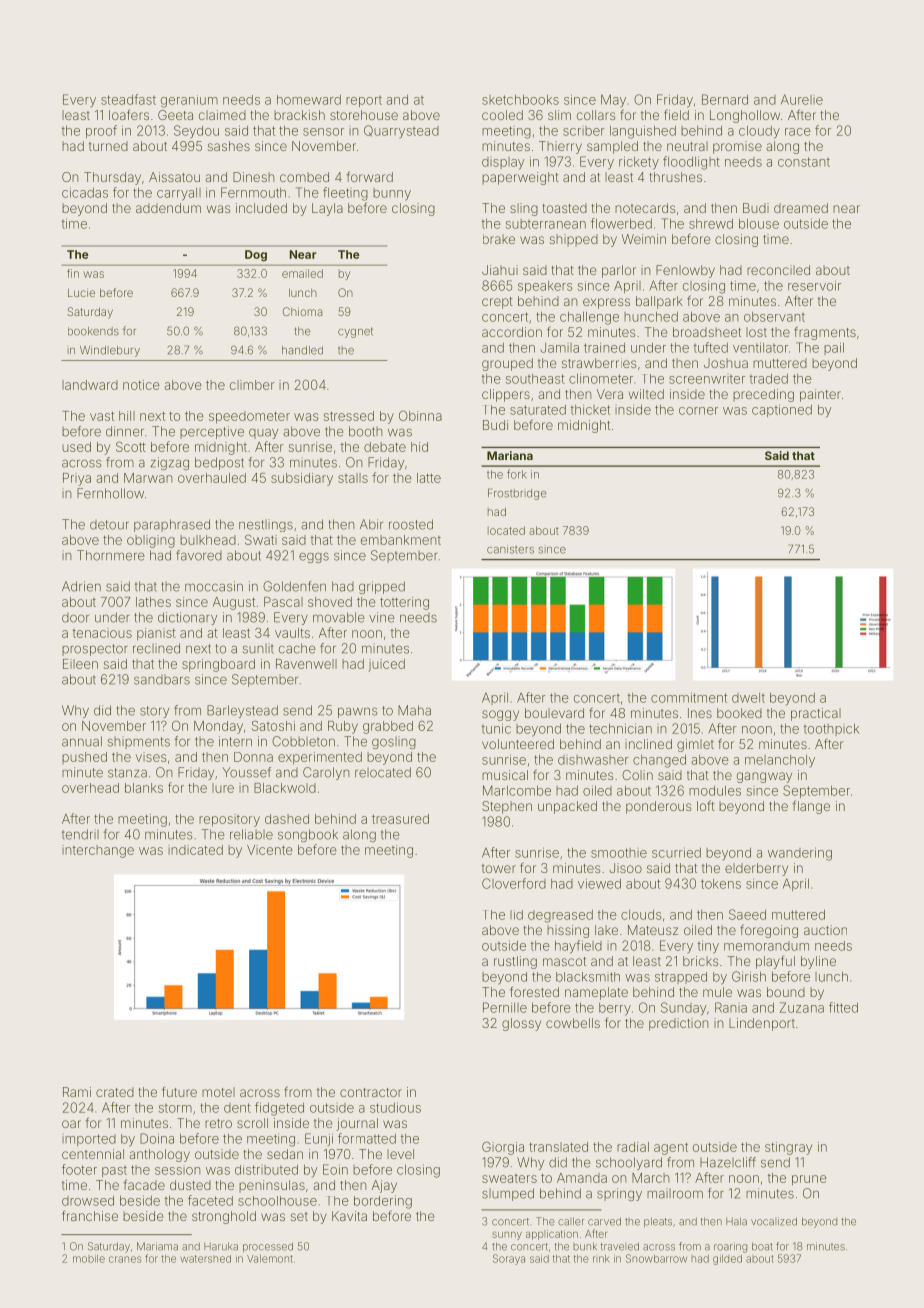 Image resolution: width=924 pixels, height=1308 pixels. Describe the element at coordinates (831, 730) in the image. I see `toothpick` at that location.
